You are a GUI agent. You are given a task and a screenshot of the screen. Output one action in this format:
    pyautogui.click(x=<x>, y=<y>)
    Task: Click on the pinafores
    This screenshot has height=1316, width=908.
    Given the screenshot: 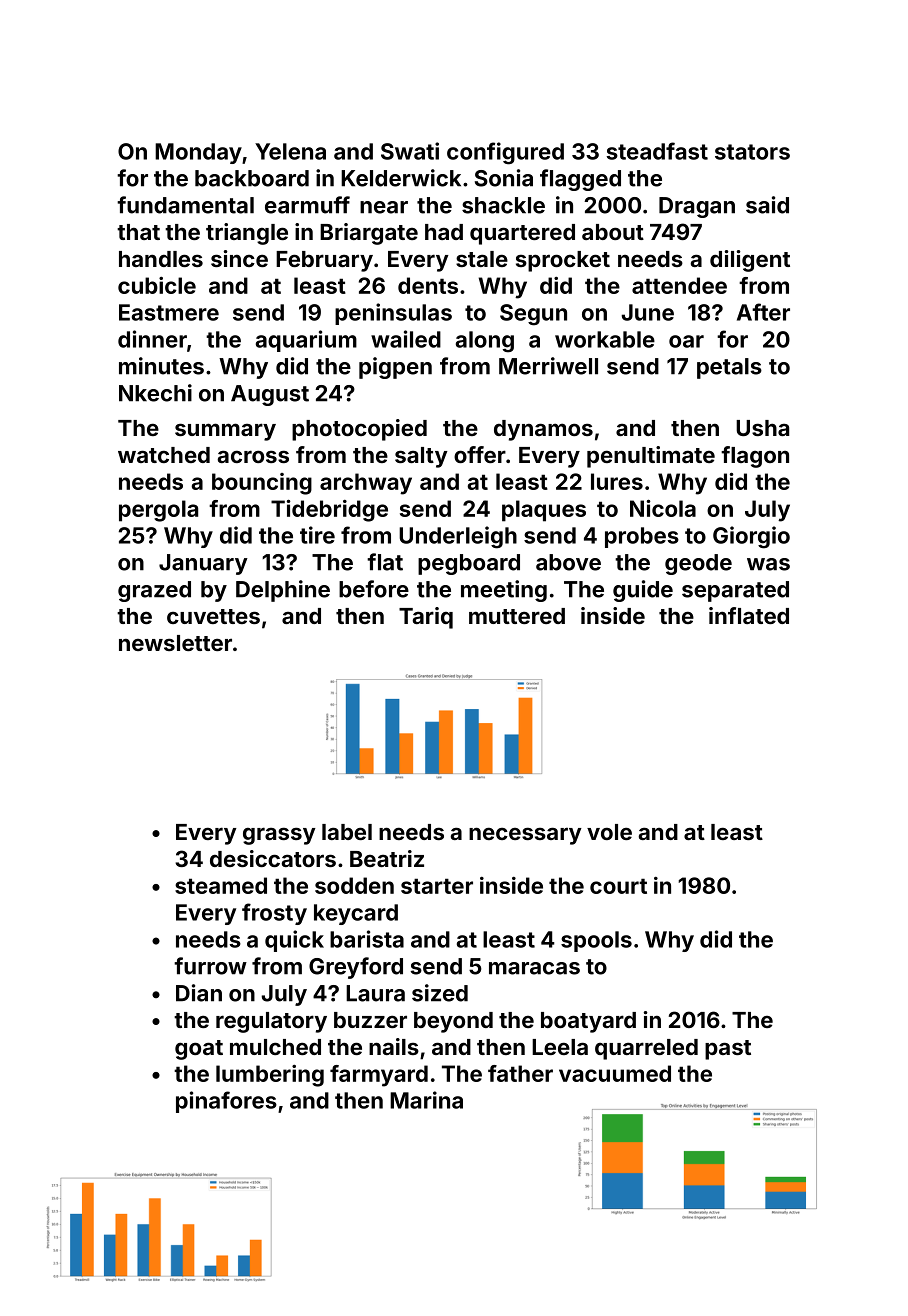 What is the action you would take?
    pyautogui.click(x=226, y=1102)
